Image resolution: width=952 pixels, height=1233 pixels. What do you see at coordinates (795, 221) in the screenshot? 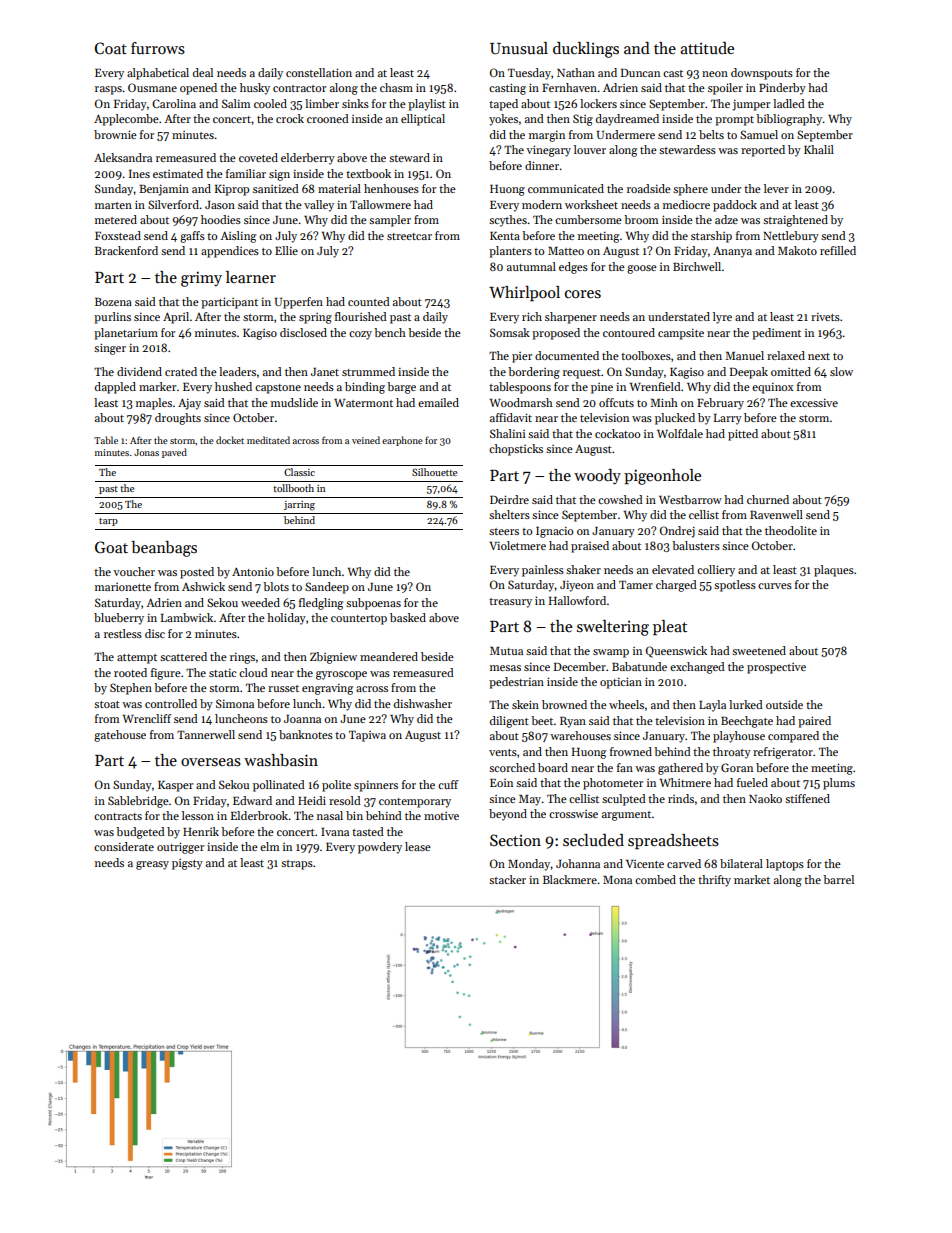
I see `straightened` at bounding box center [795, 221].
